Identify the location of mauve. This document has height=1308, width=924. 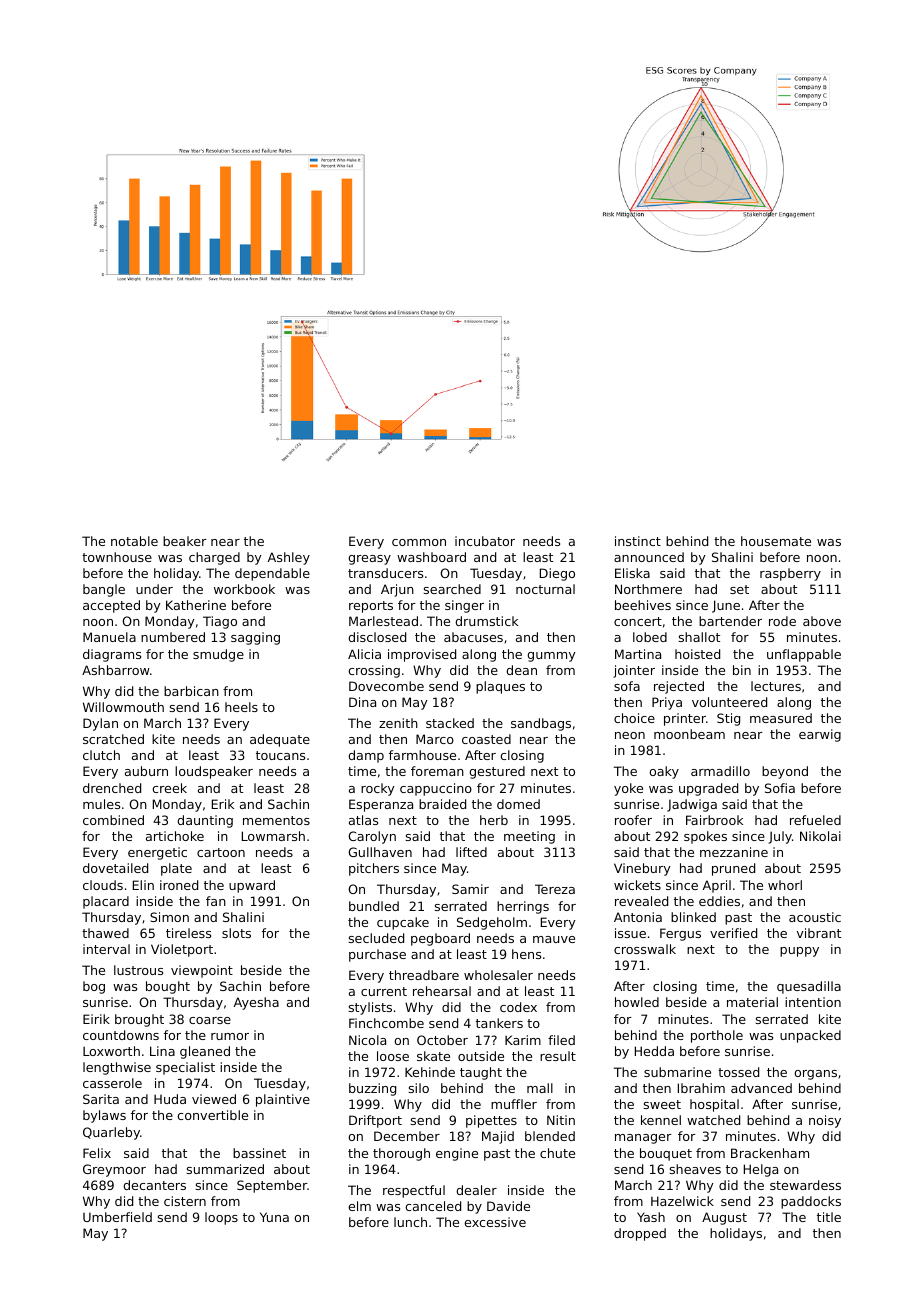
(554, 939).
